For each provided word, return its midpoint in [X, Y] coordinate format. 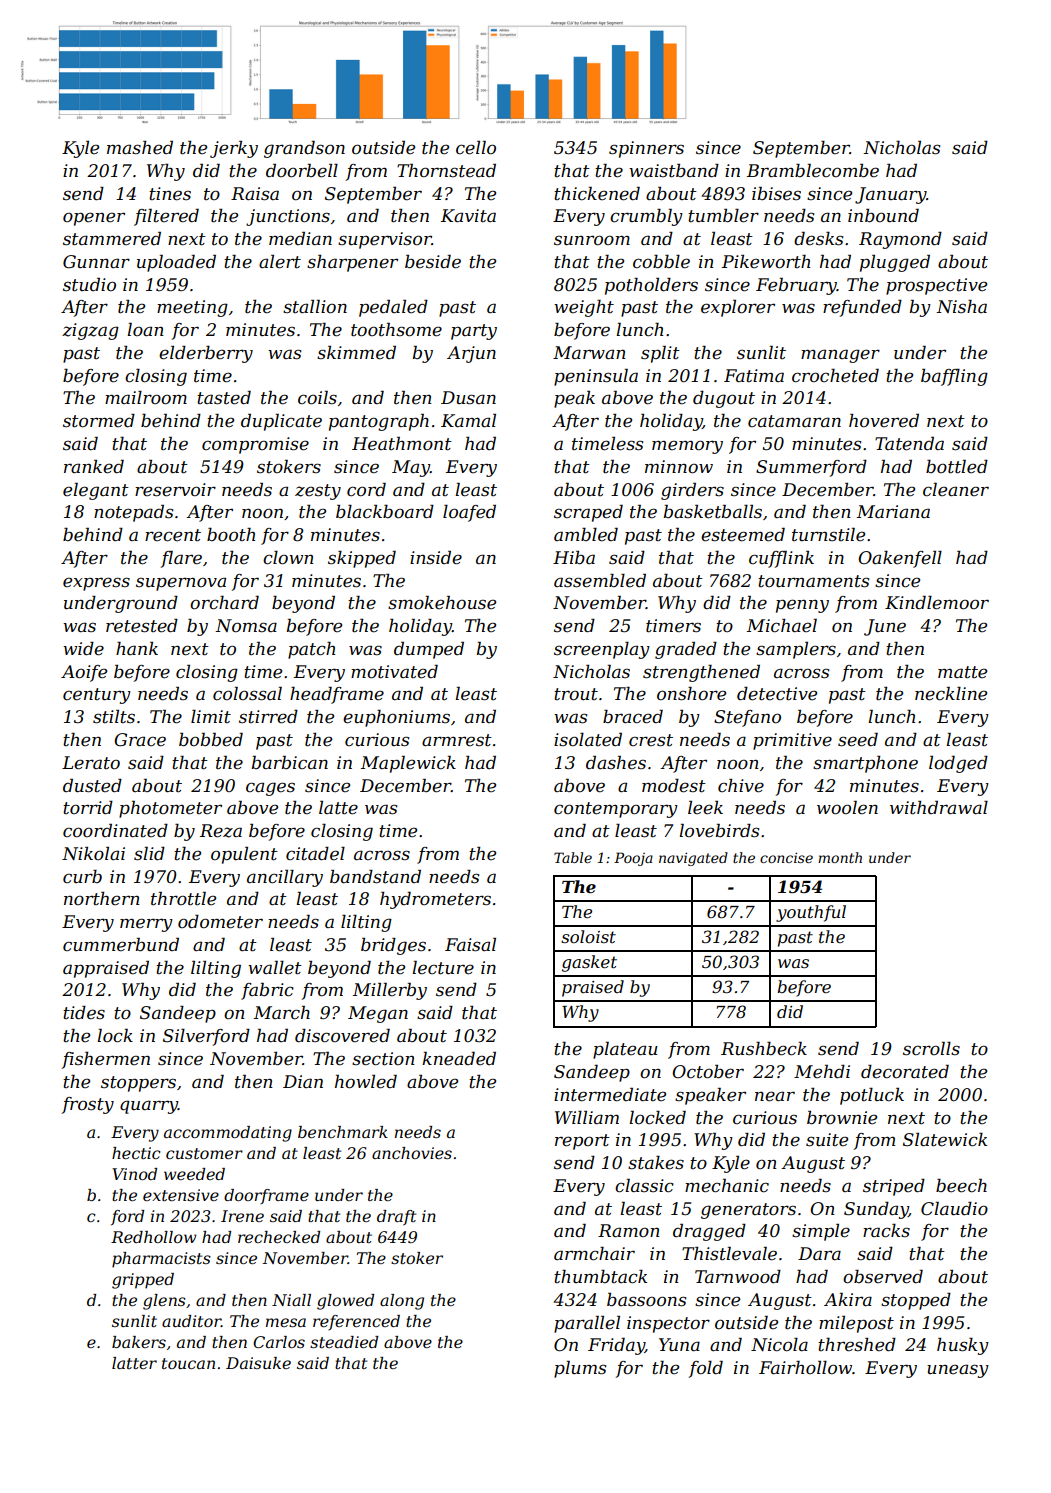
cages [270, 789]
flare [181, 559]
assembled [600, 581]
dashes [616, 763]
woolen [847, 808]
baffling [954, 377]
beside [433, 262]
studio [89, 285]
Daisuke [258, 1363]
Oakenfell [900, 559]
